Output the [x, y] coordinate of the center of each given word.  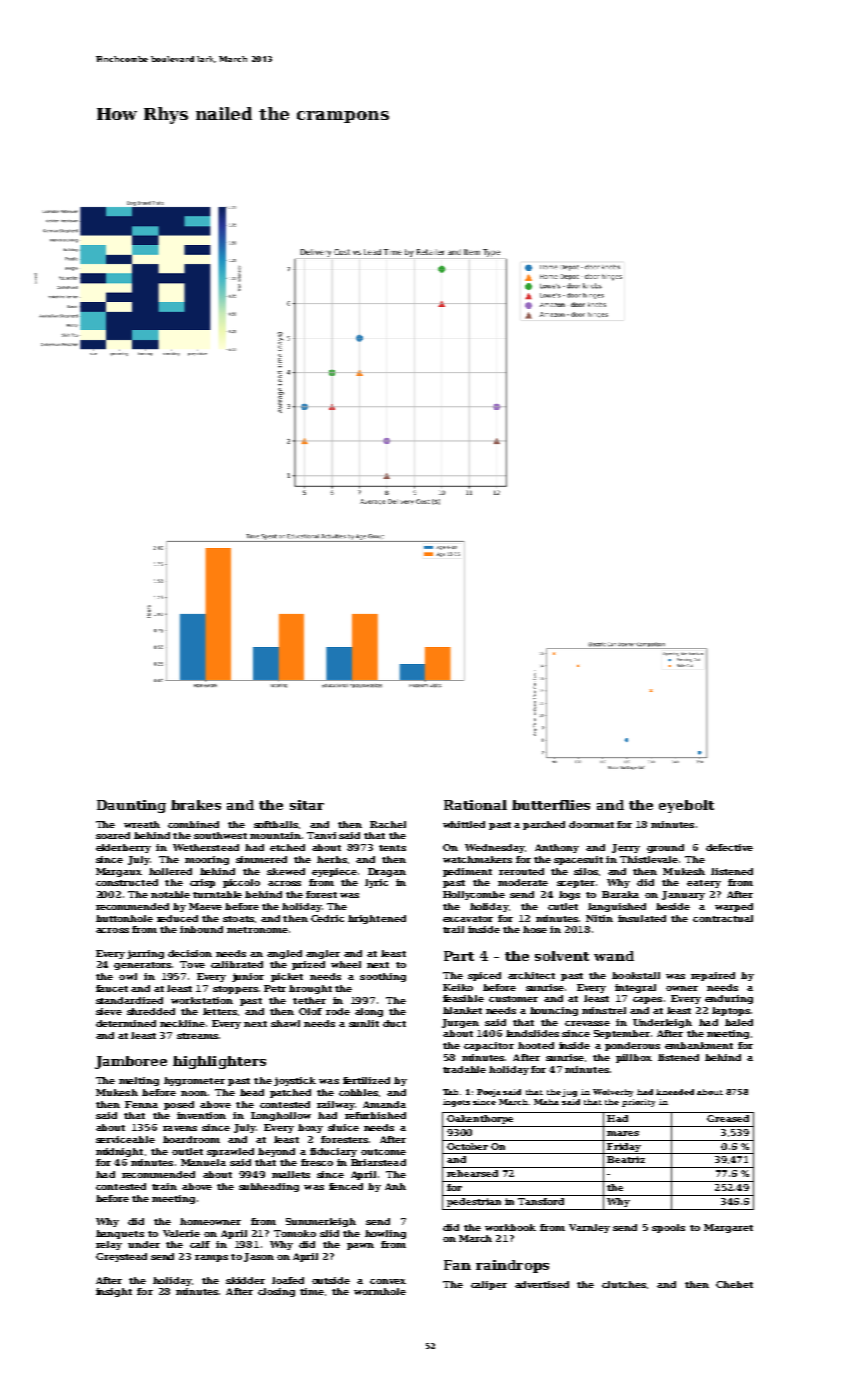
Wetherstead [206, 847]
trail [453, 929]
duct [394, 1023]
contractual [723, 918]
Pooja [489, 1093]
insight [114, 1292]
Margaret [728, 1228]
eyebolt [686, 806]
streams [197, 1036]
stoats [238, 919]
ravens [180, 1128]
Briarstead [378, 1162]
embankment [699, 1045]
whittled [464, 824]
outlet [187, 1151]
